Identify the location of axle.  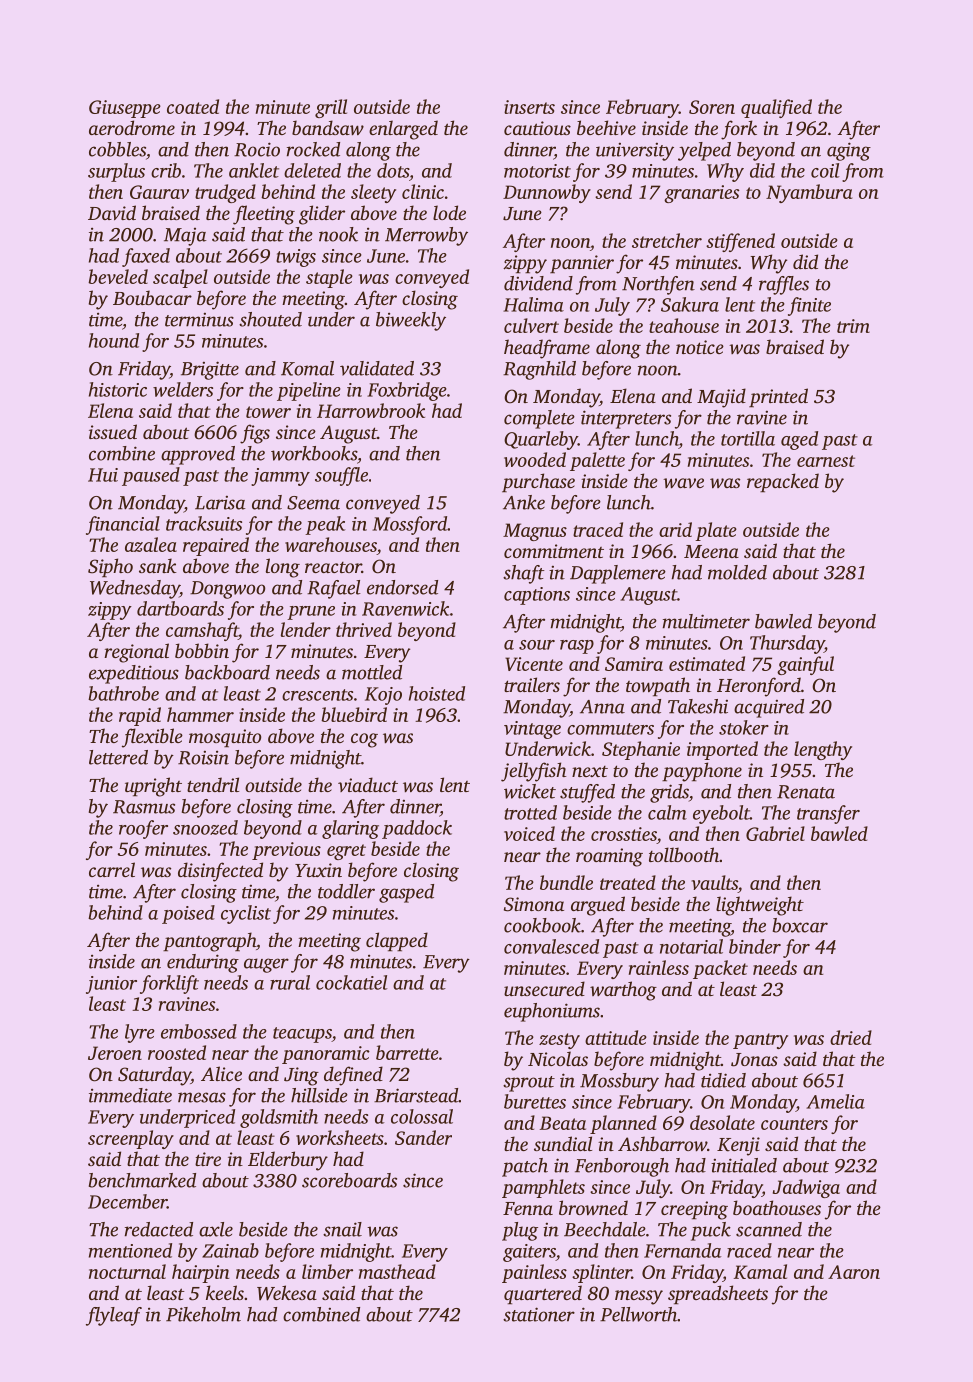
(216, 1229).
